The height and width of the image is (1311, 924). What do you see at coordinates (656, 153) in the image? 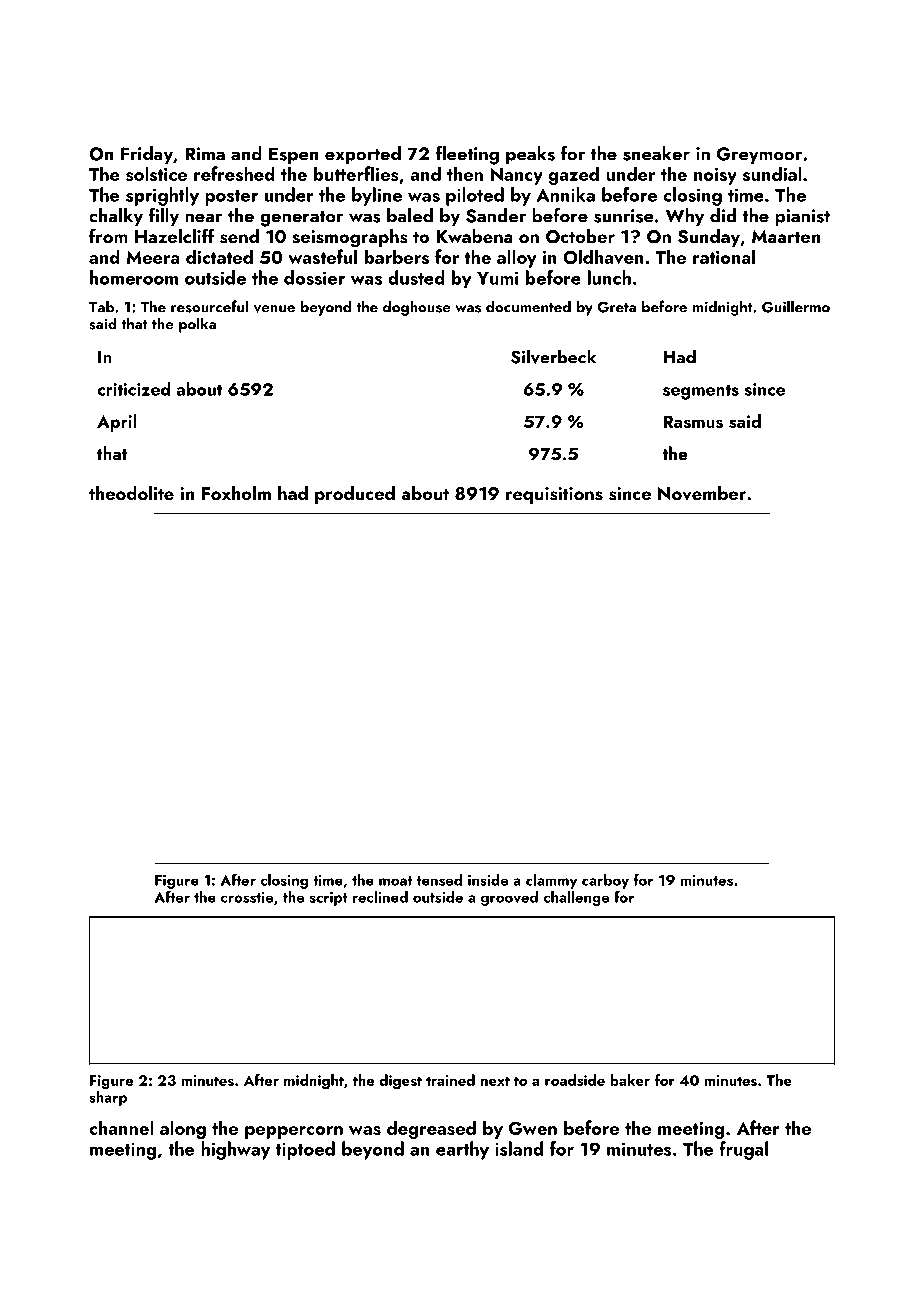
I see `sneaker` at bounding box center [656, 153].
